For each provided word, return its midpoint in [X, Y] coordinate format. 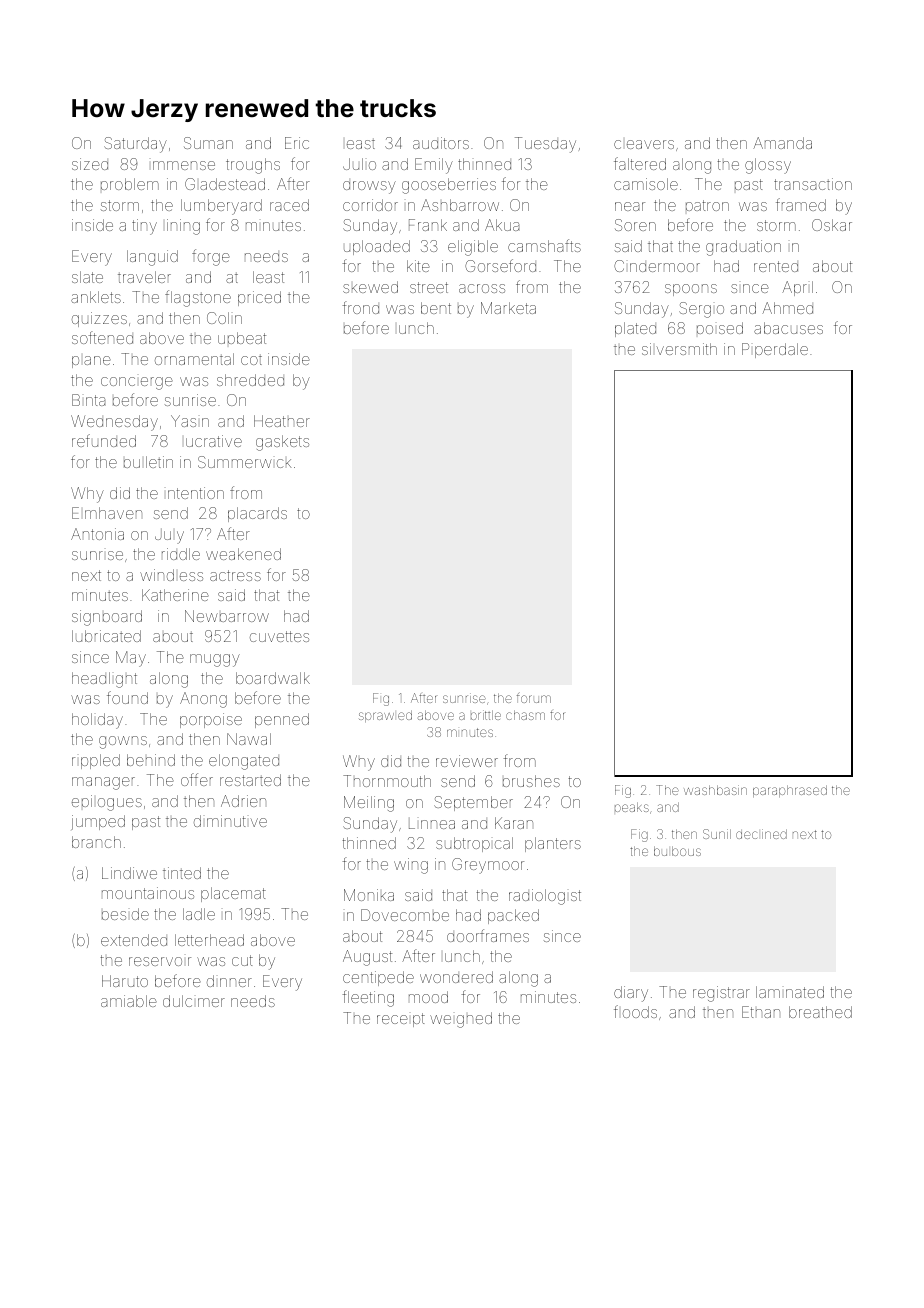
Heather [282, 421]
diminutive [230, 821]
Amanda [782, 143]
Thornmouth [387, 781]
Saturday [135, 145]
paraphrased [790, 791]
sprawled [385, 716]
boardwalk [273, 678]
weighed [461, 1020]
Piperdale [775, 350]
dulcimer [194, 1001]
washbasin [715, 790]
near [630, 206]
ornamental [194, 359]
